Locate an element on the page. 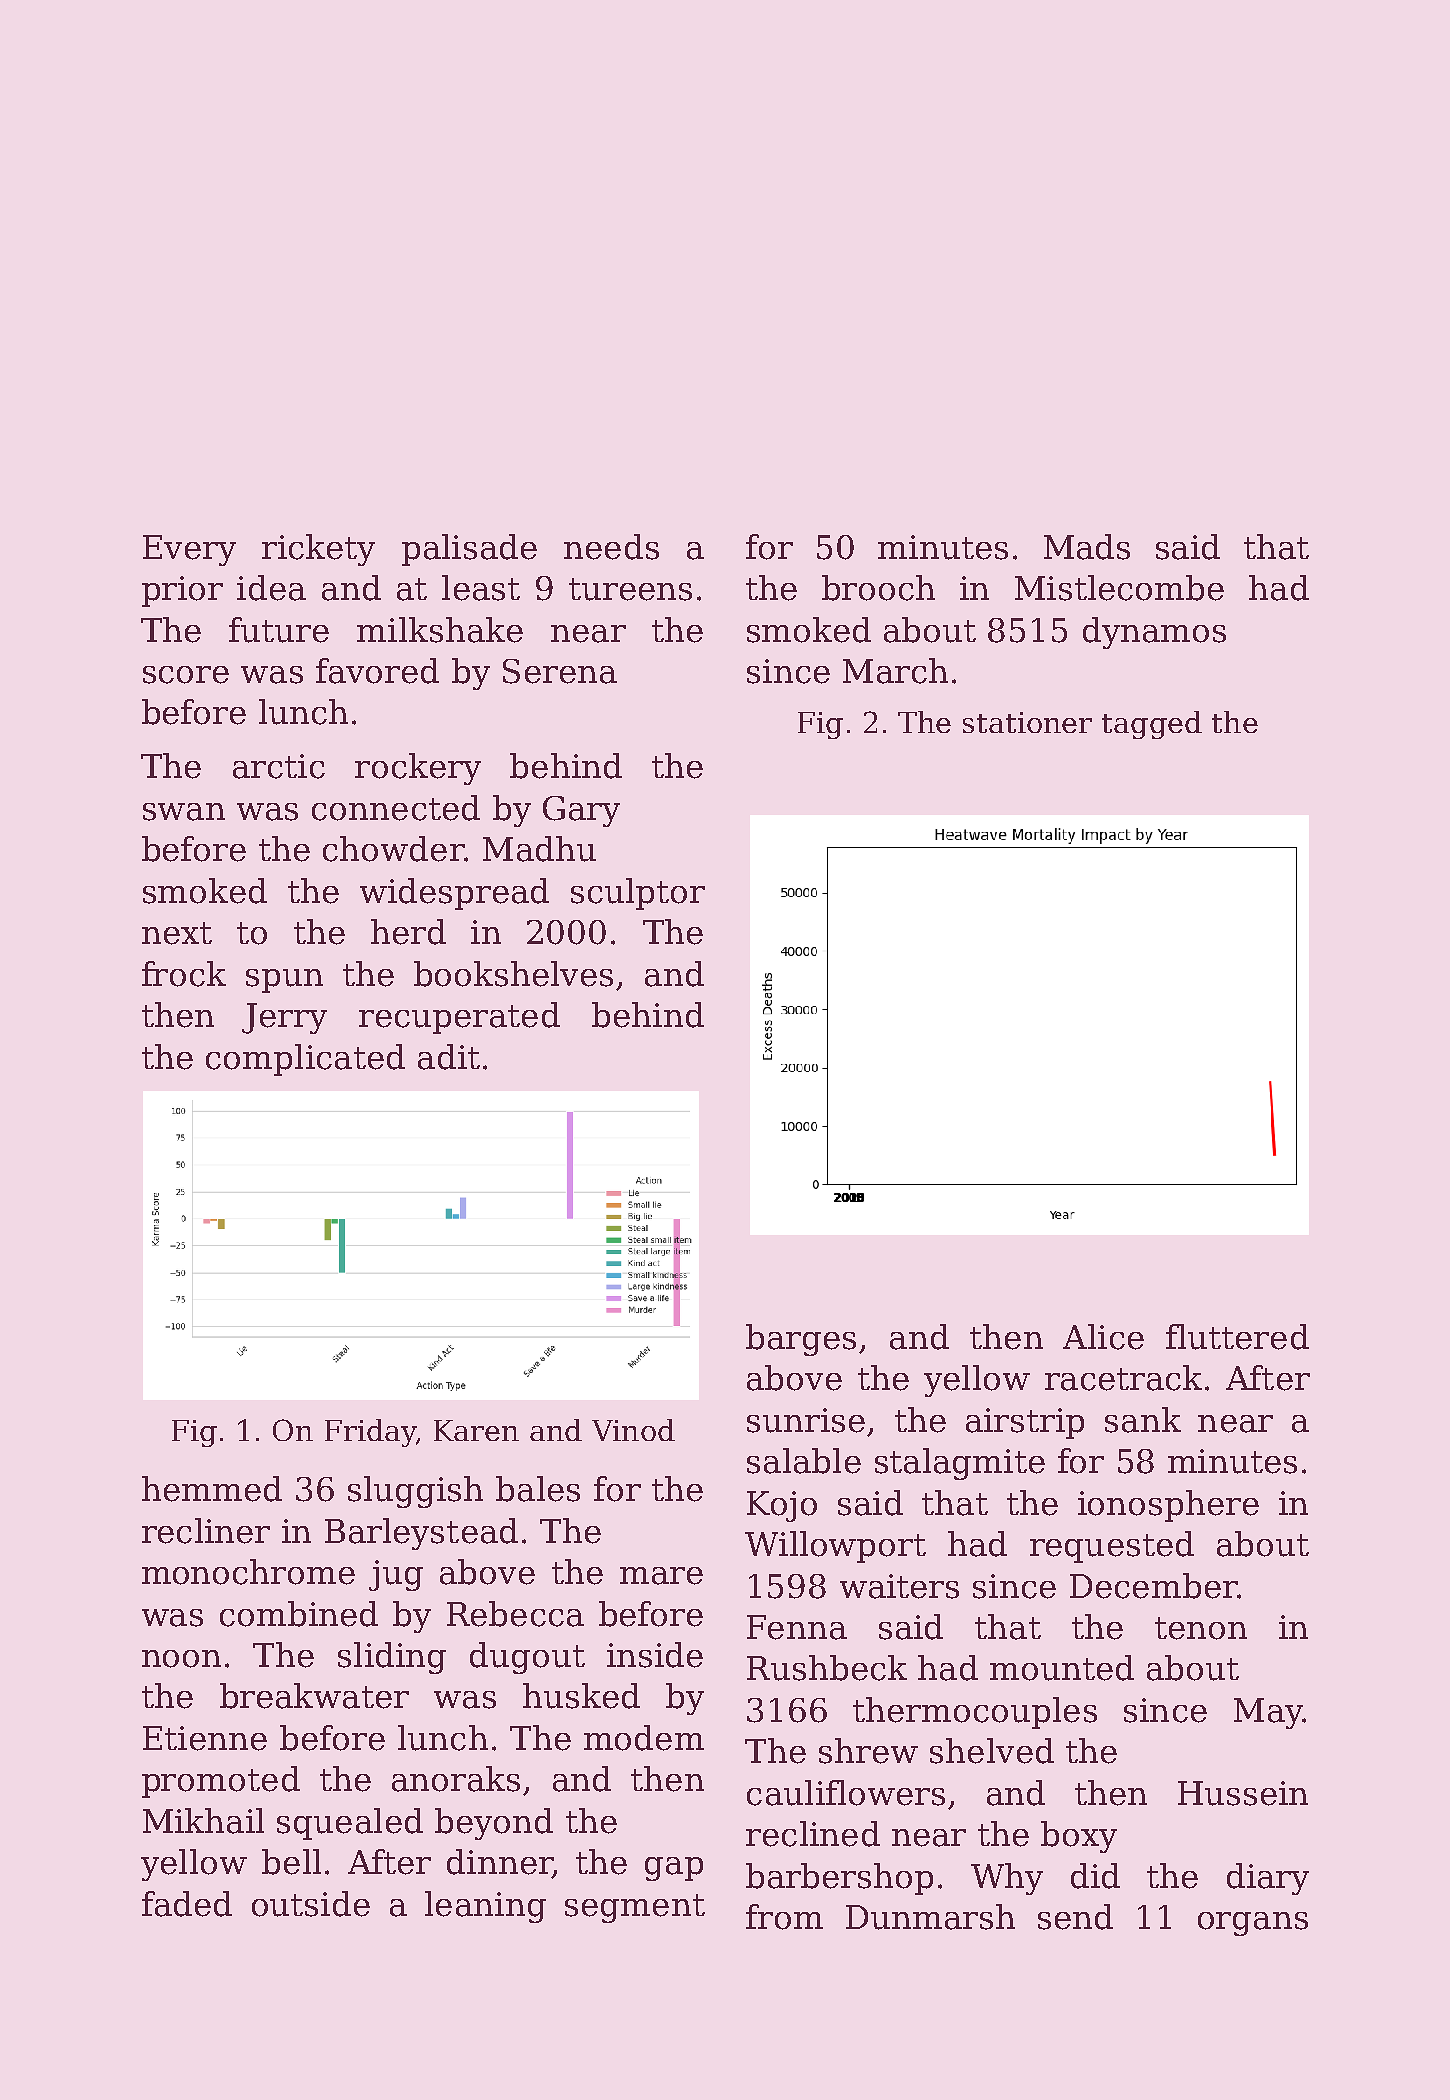 This page has height=2100, width=1450. herd is located at coordinates (408, 932).
